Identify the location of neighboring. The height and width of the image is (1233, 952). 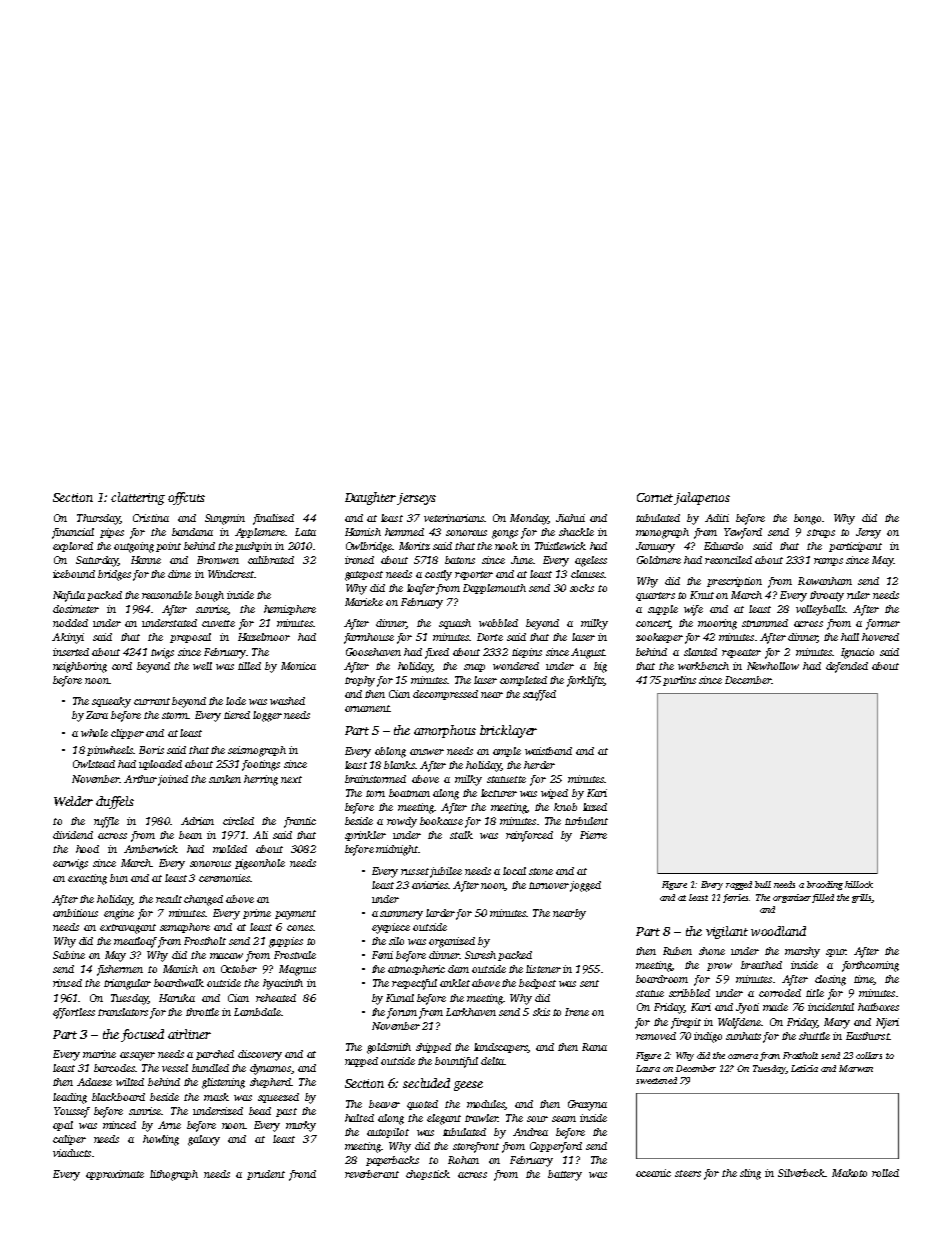
(80, 667).
